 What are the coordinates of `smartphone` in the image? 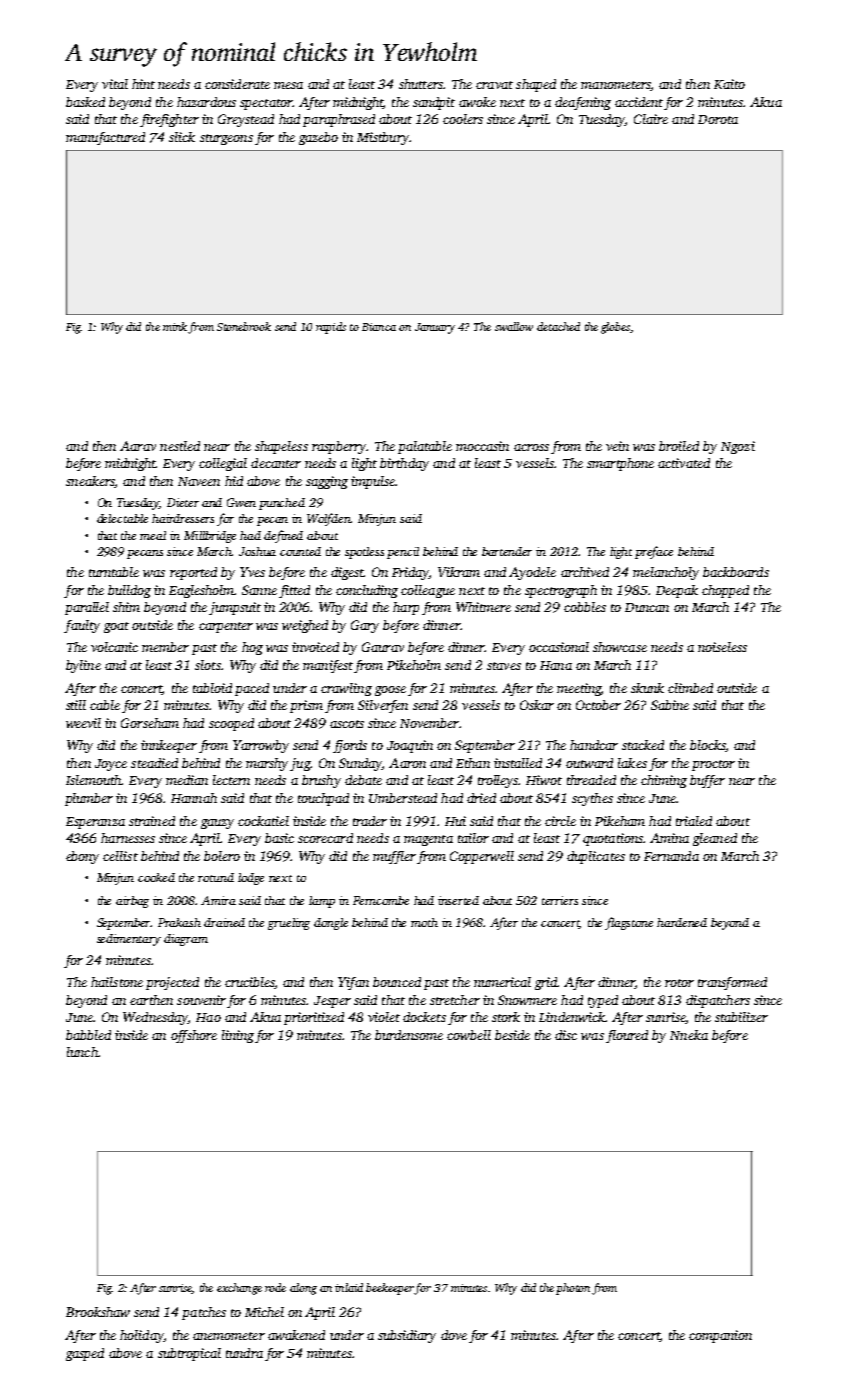 It's located at (620, 464).
